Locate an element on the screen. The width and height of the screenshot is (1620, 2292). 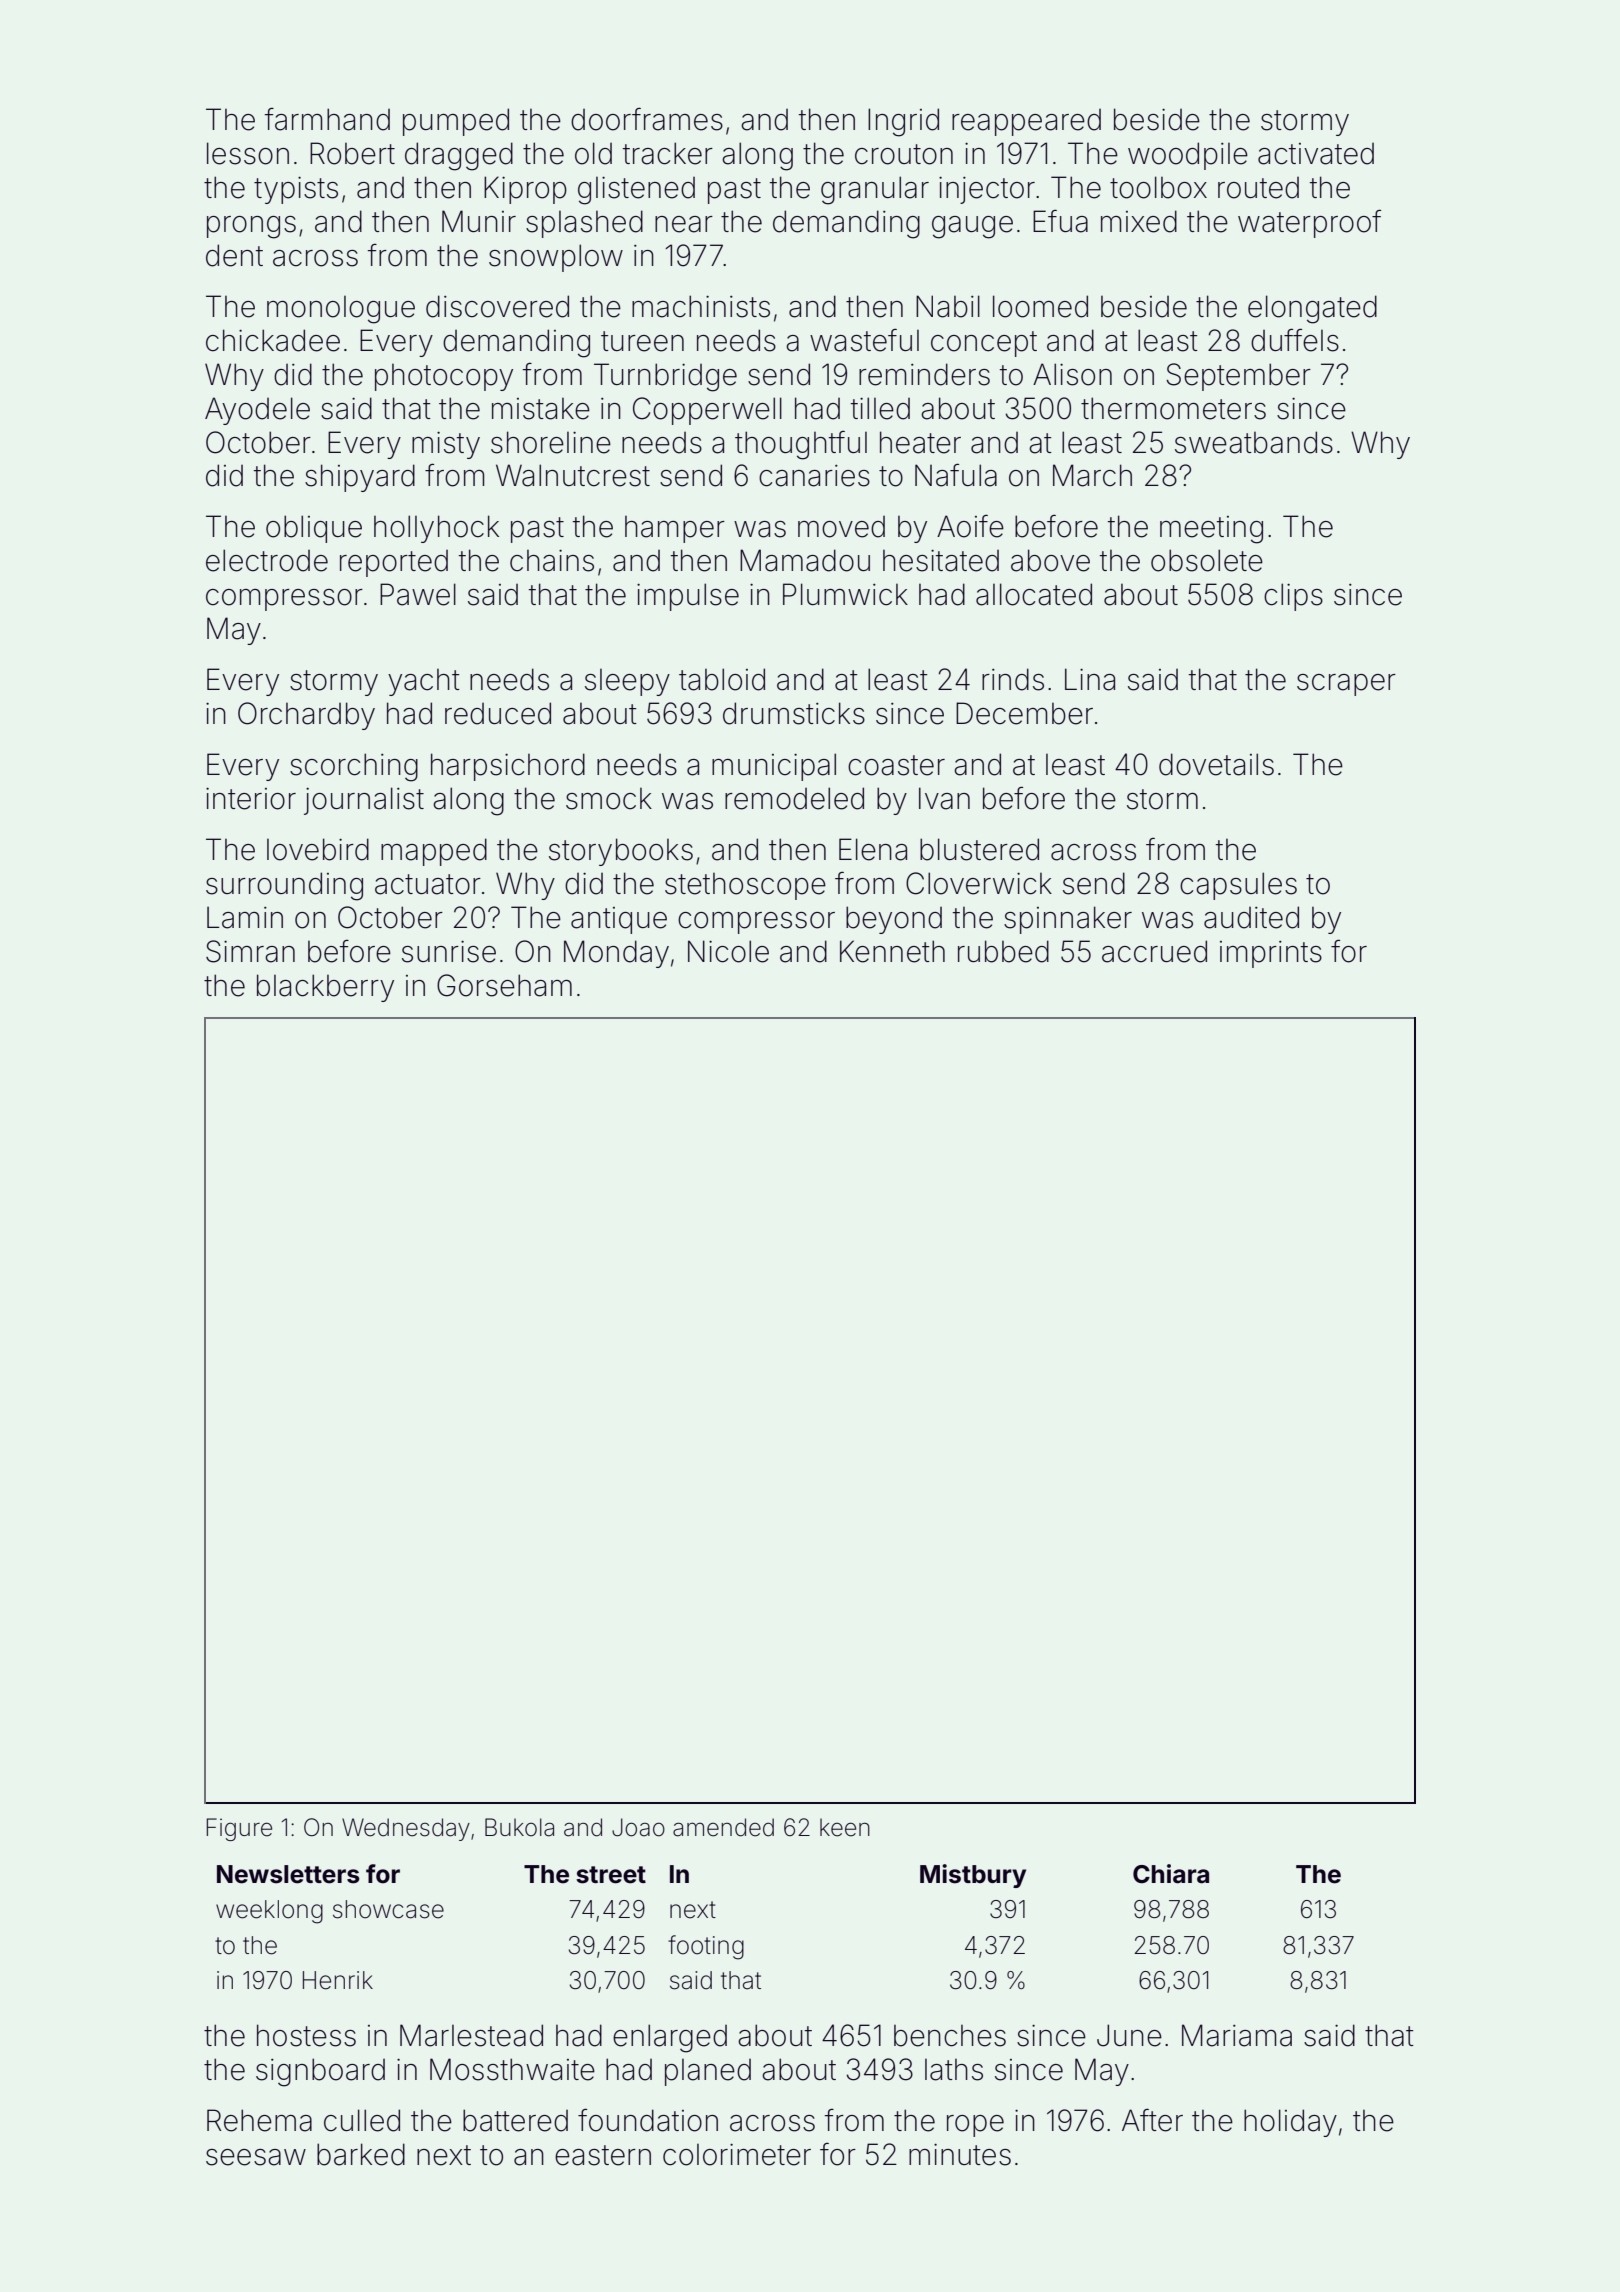
rubbed is located at coordinates (1003, 951).
